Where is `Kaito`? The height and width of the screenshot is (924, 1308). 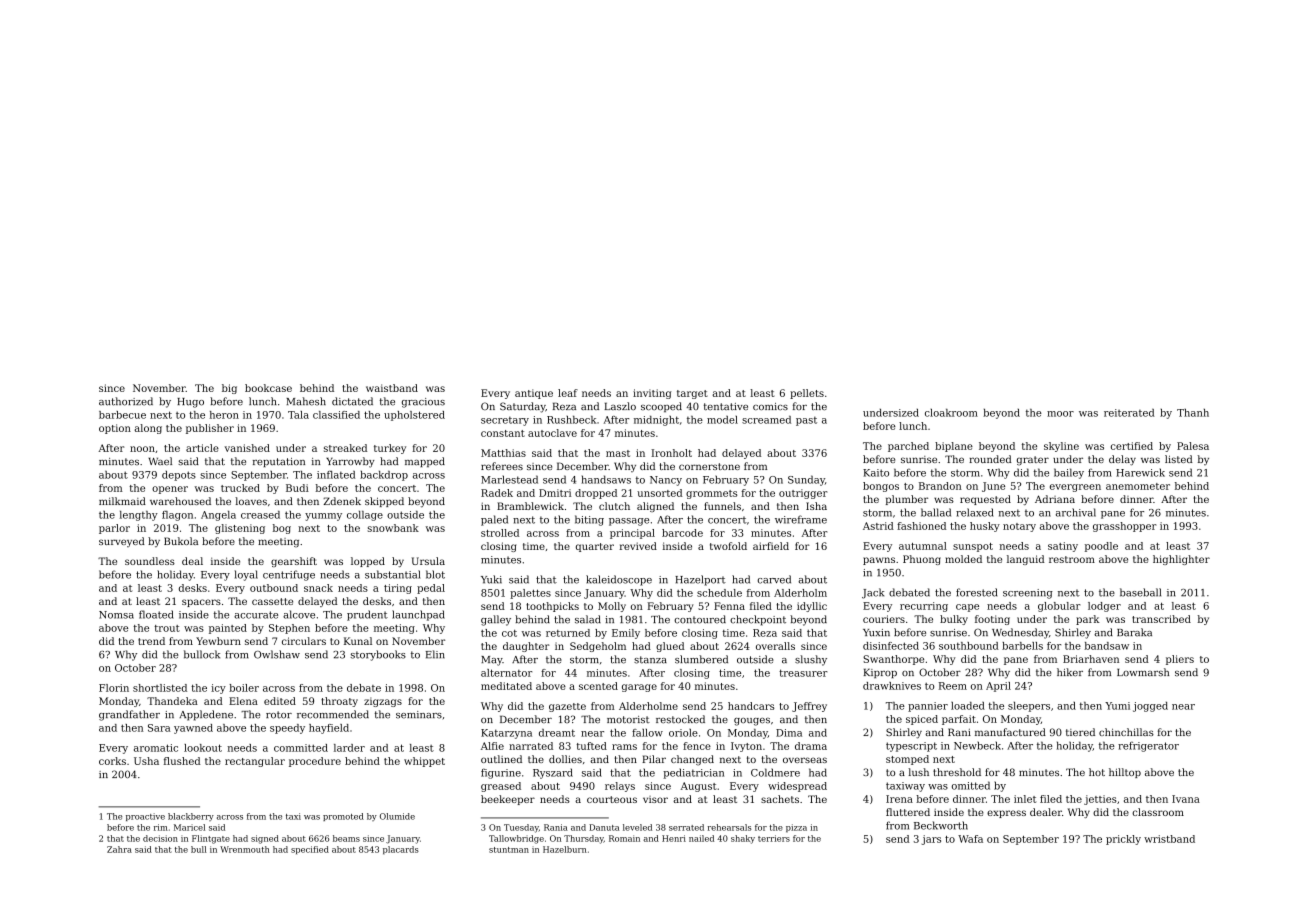
Kaito is located at coordinates (876, 473).
